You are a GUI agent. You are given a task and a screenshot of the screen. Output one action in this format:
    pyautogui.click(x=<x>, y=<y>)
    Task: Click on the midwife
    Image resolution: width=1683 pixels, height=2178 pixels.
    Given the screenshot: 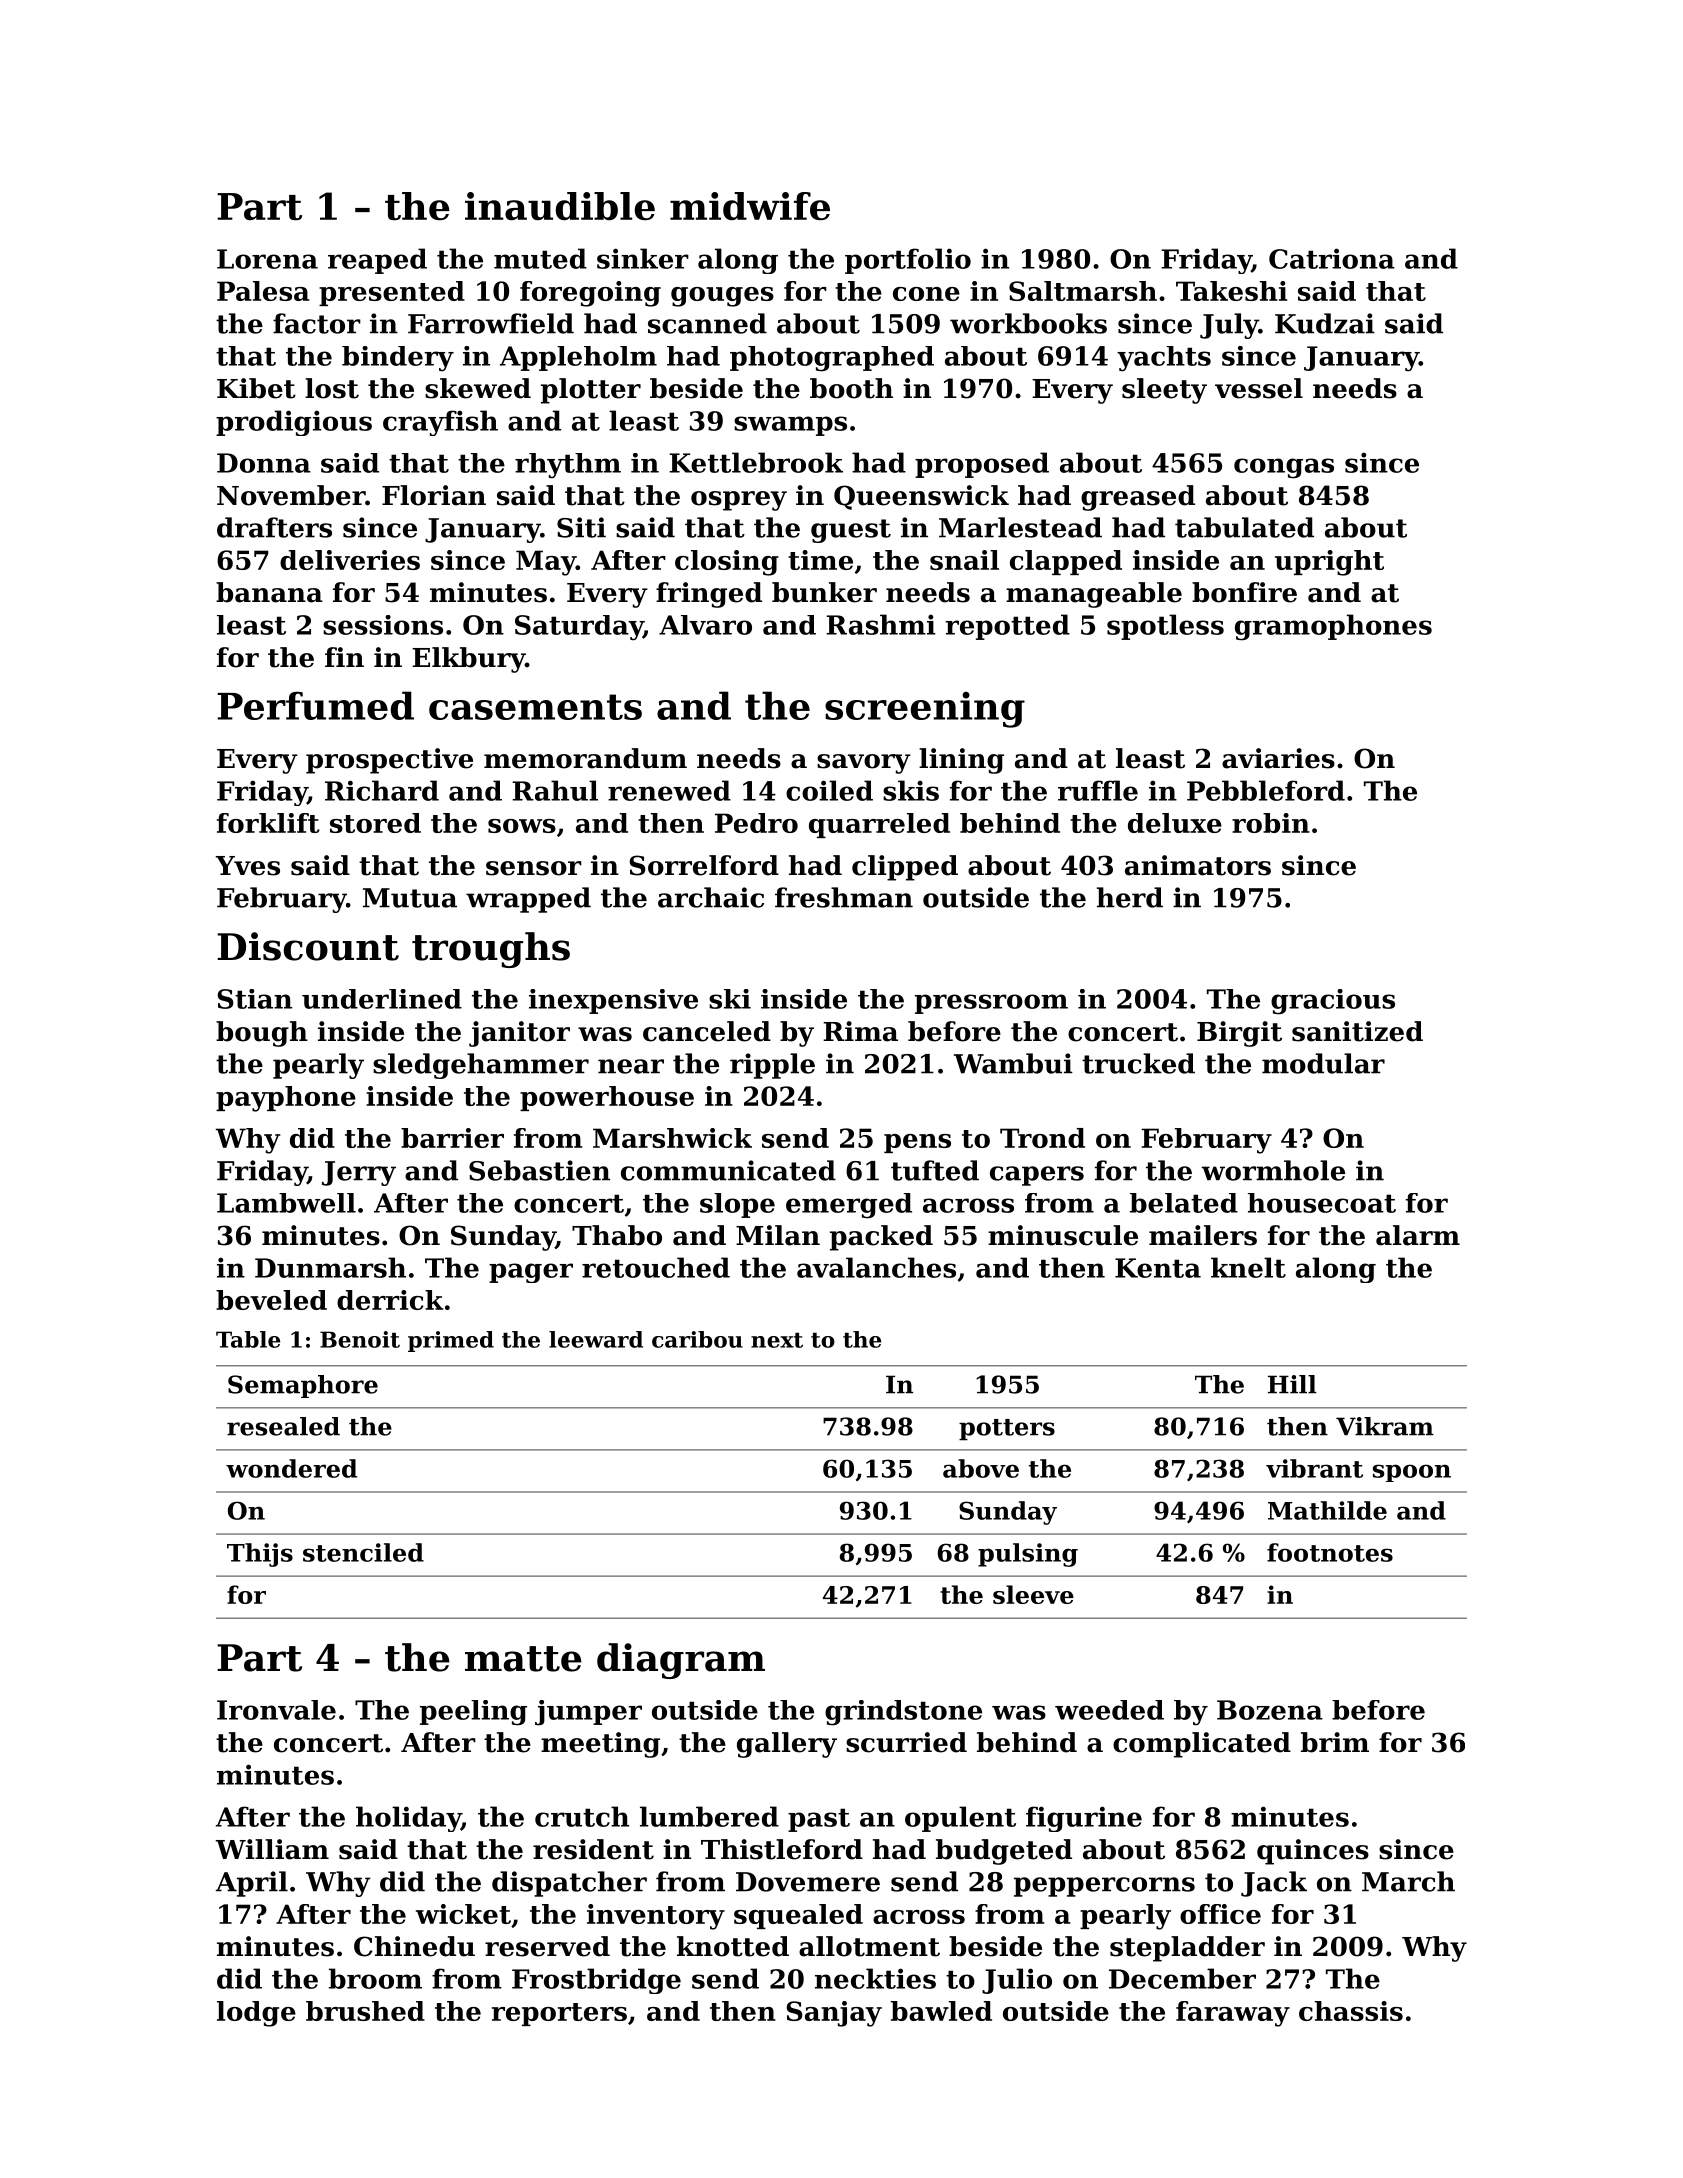 What is the action you would take?
    pyautogui.click(x=750, y=206)
